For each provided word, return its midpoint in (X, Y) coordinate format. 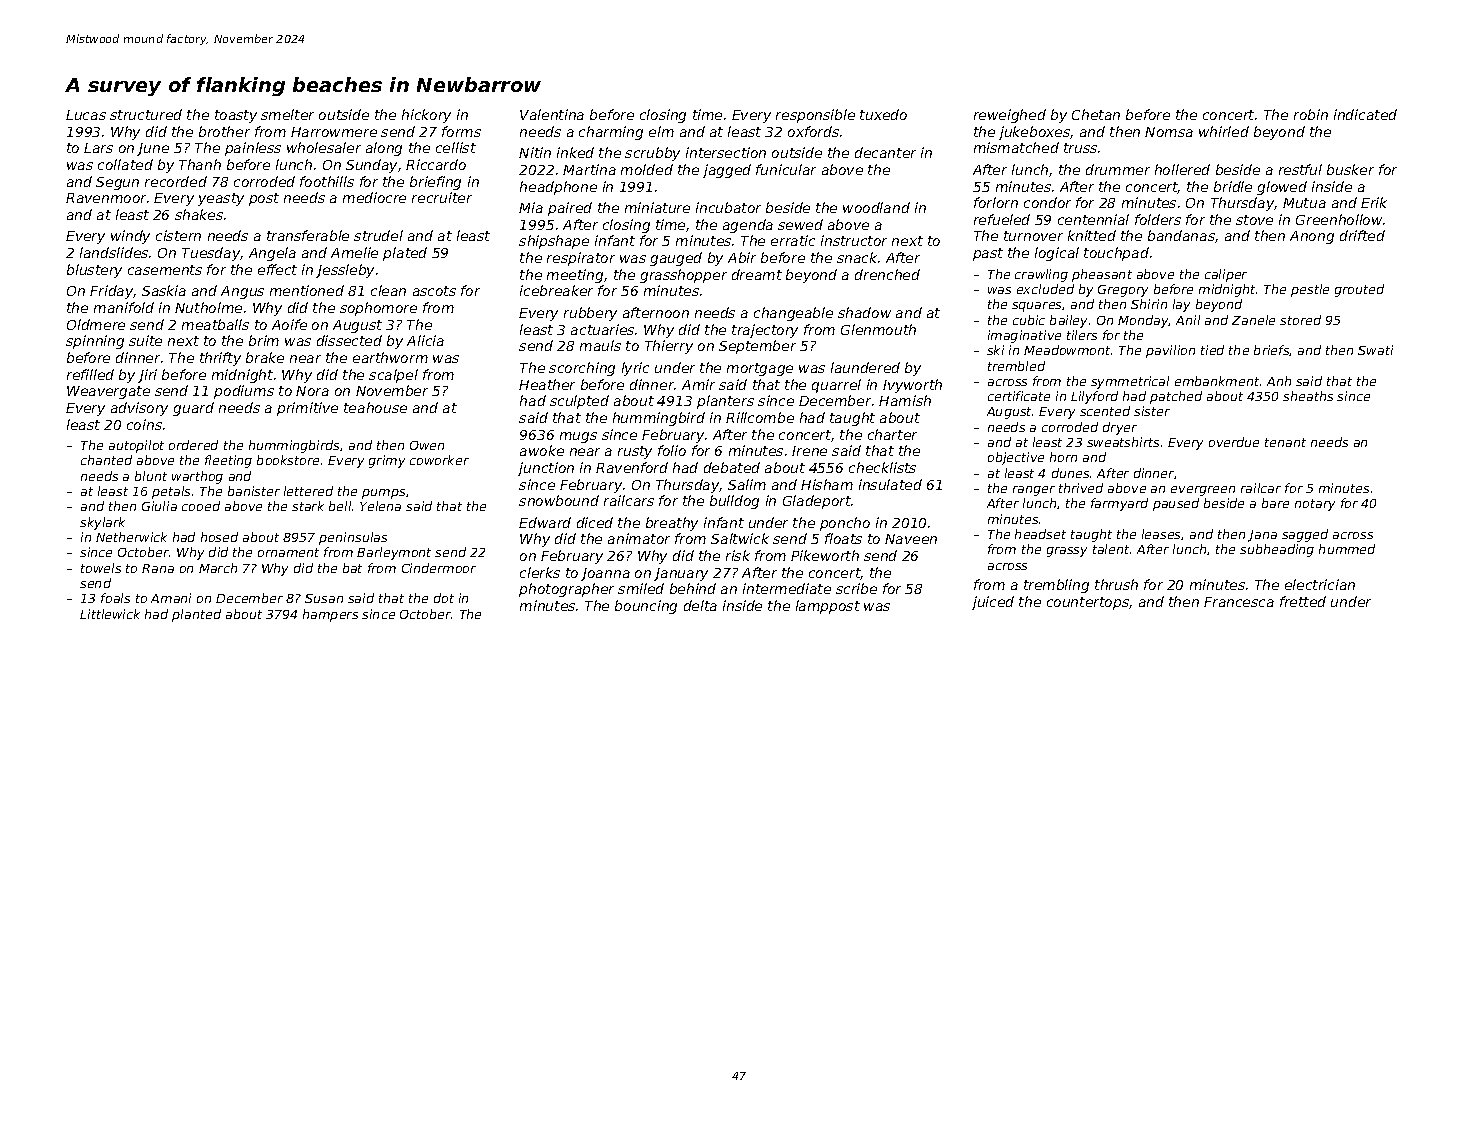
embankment (1217, 381)
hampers (330, 615)
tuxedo (883, 114)
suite (145, 340)
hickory (426, 116)
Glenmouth (878, 329)
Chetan (1096, 114)
